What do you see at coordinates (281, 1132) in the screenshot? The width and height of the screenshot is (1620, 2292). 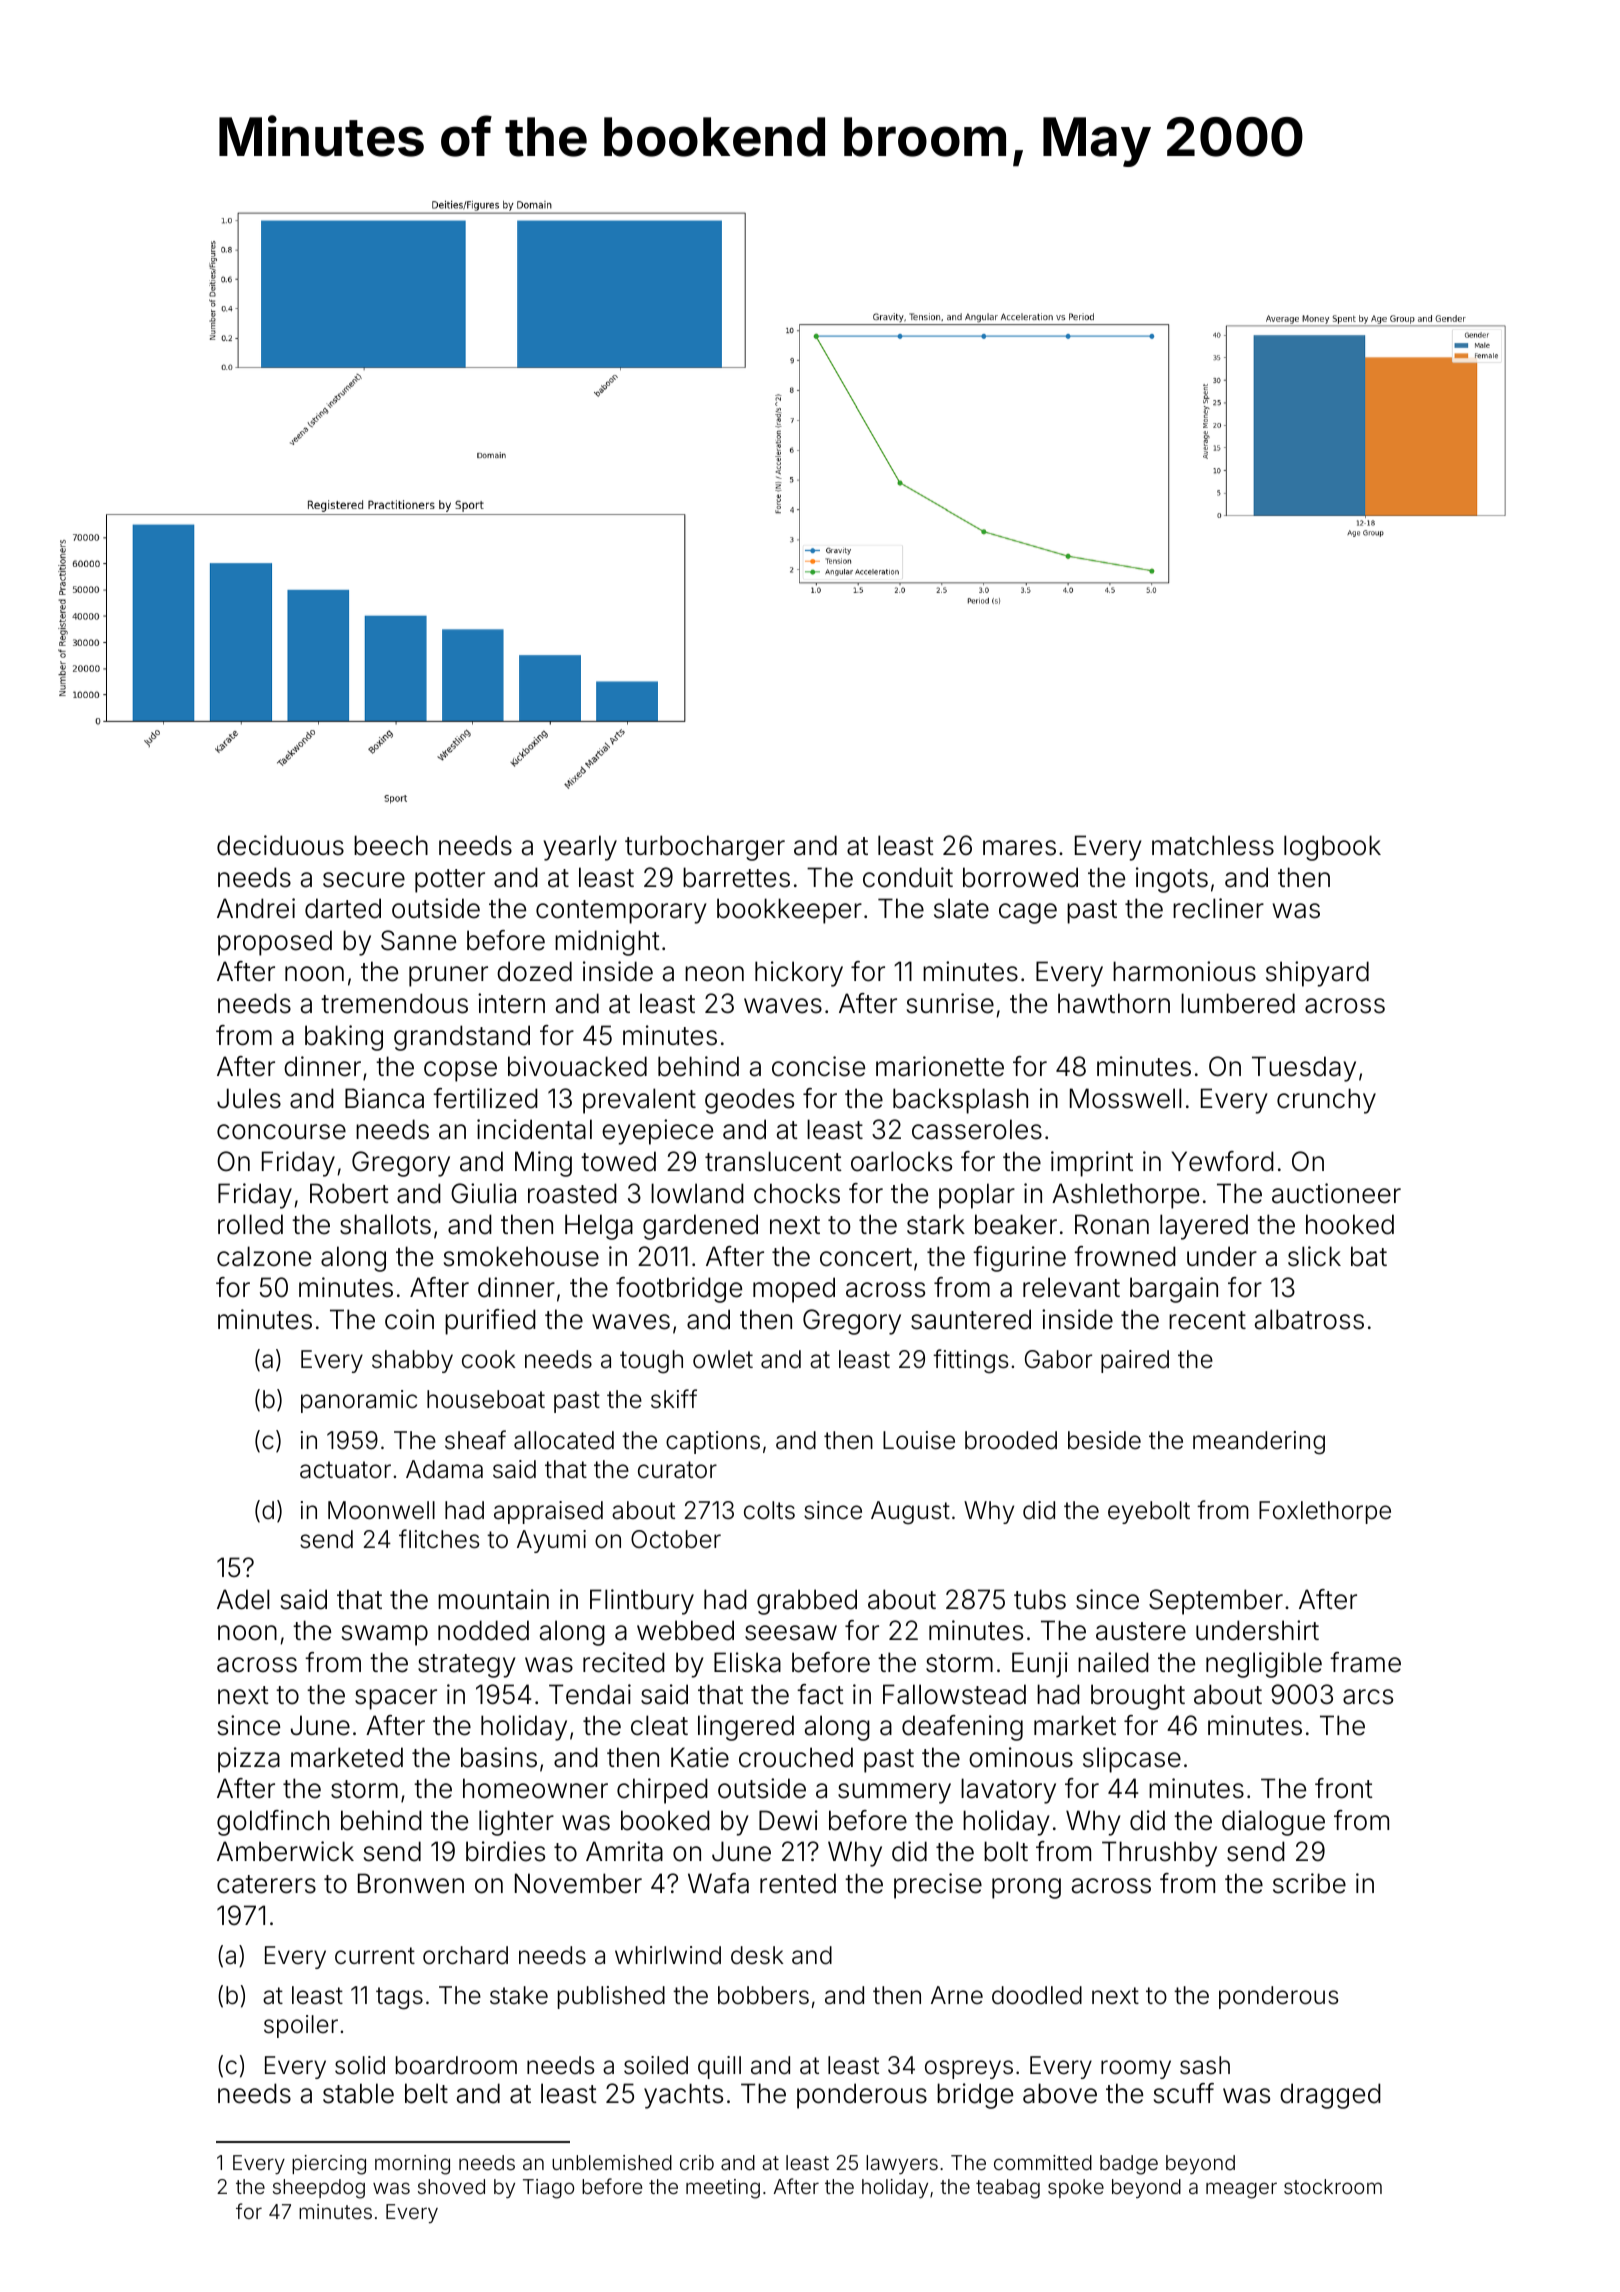 I see `concourse` at bounding box center [281, 1132].
